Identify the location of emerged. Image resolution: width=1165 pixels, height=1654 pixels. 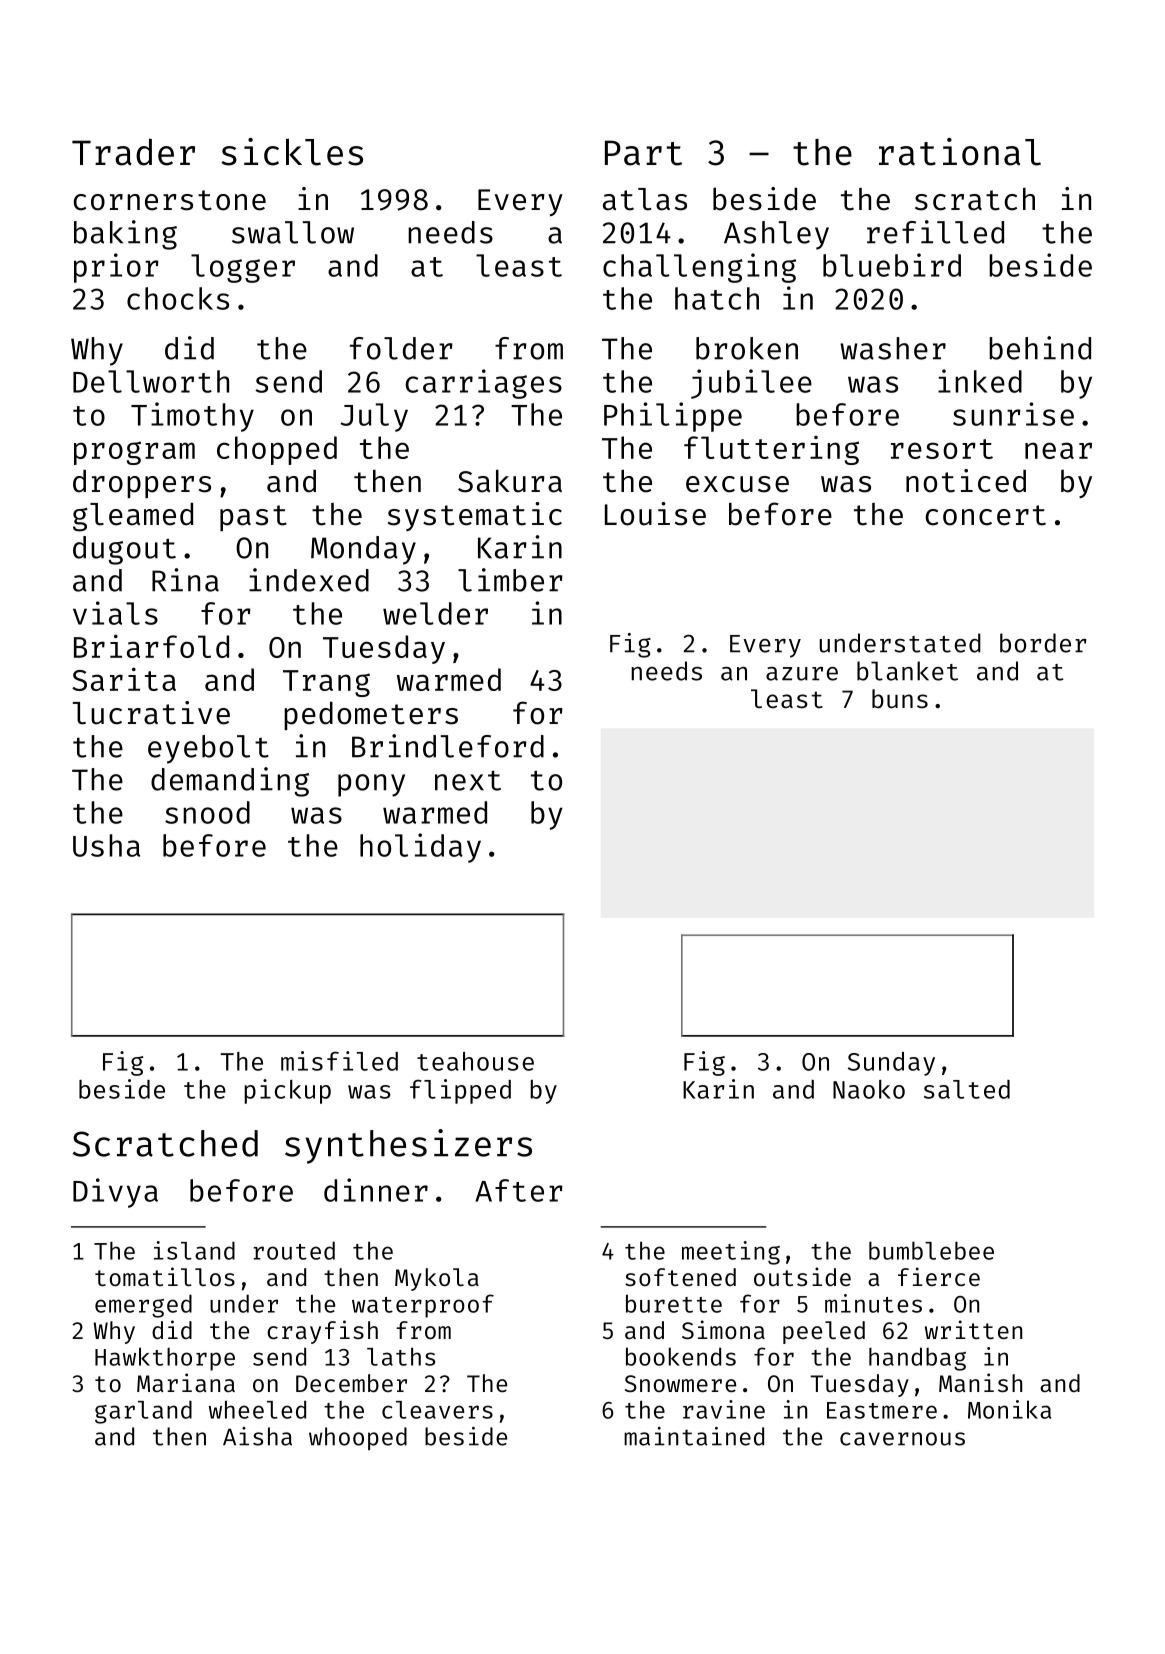
(143, 1306).
